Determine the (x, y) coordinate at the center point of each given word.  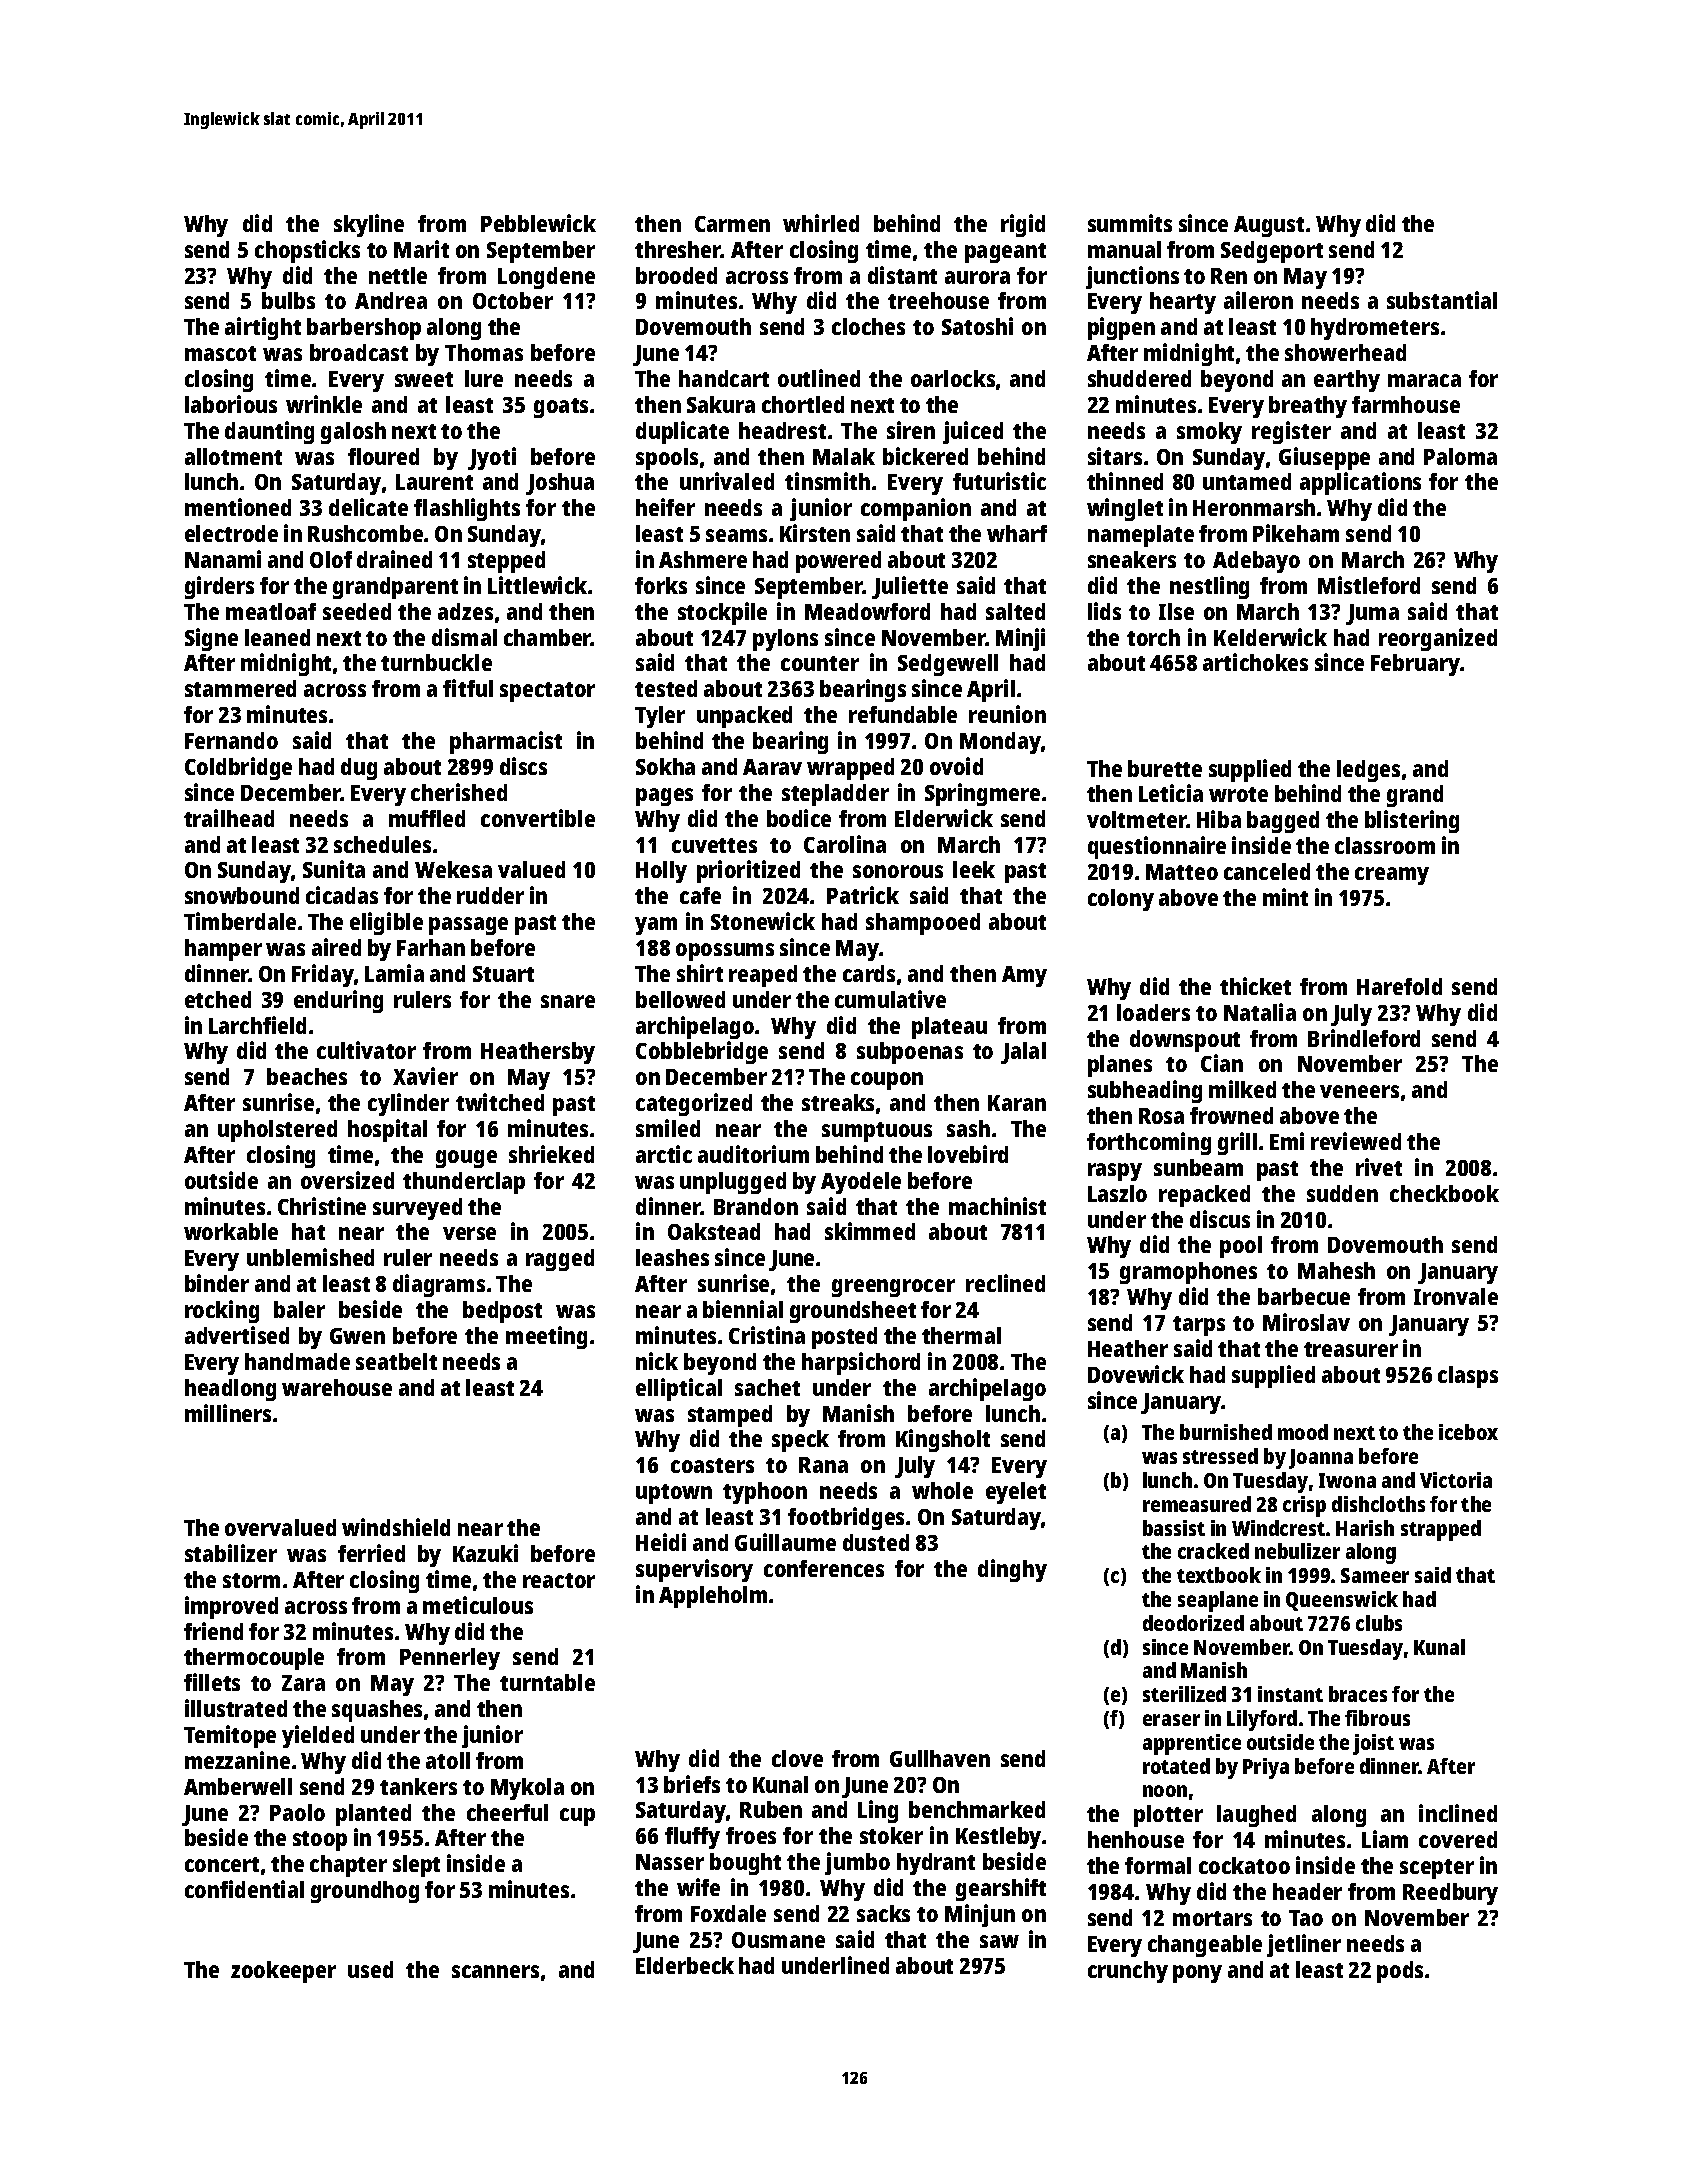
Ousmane (778, 1940)
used (370, 1969)
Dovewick (1136, 1374)
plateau (949, 1028)
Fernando (231, 740)
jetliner (1304, 1945)
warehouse (337, 1387)
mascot (220, 353)
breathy (1308, 407)
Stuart (503, 974)
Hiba (1219, 819)
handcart (724, 378)
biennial (743, 1309)
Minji (1020, 639)
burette (1165, 768)
